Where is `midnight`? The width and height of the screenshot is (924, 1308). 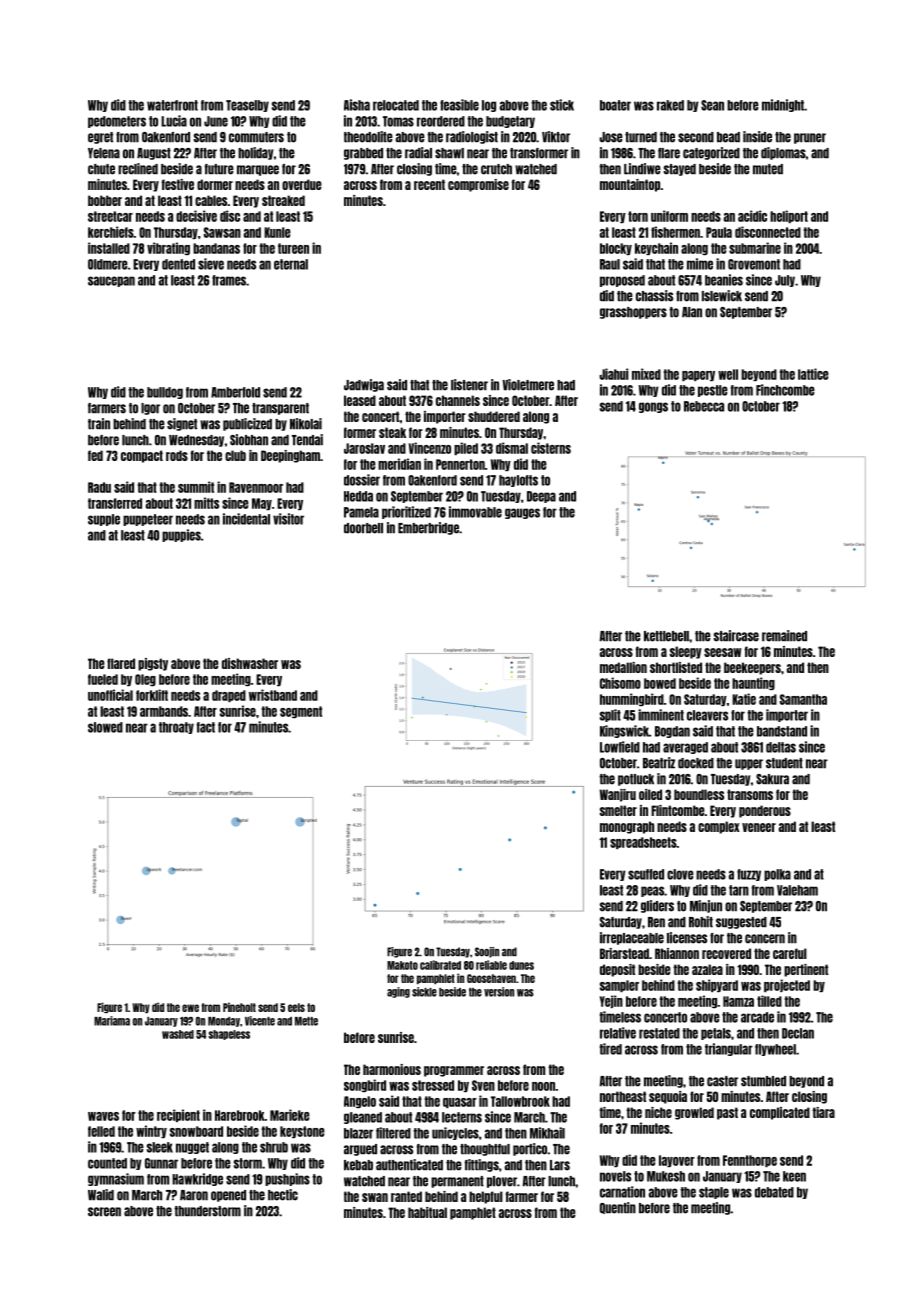 midnight is located at coordinates (783, 105).
